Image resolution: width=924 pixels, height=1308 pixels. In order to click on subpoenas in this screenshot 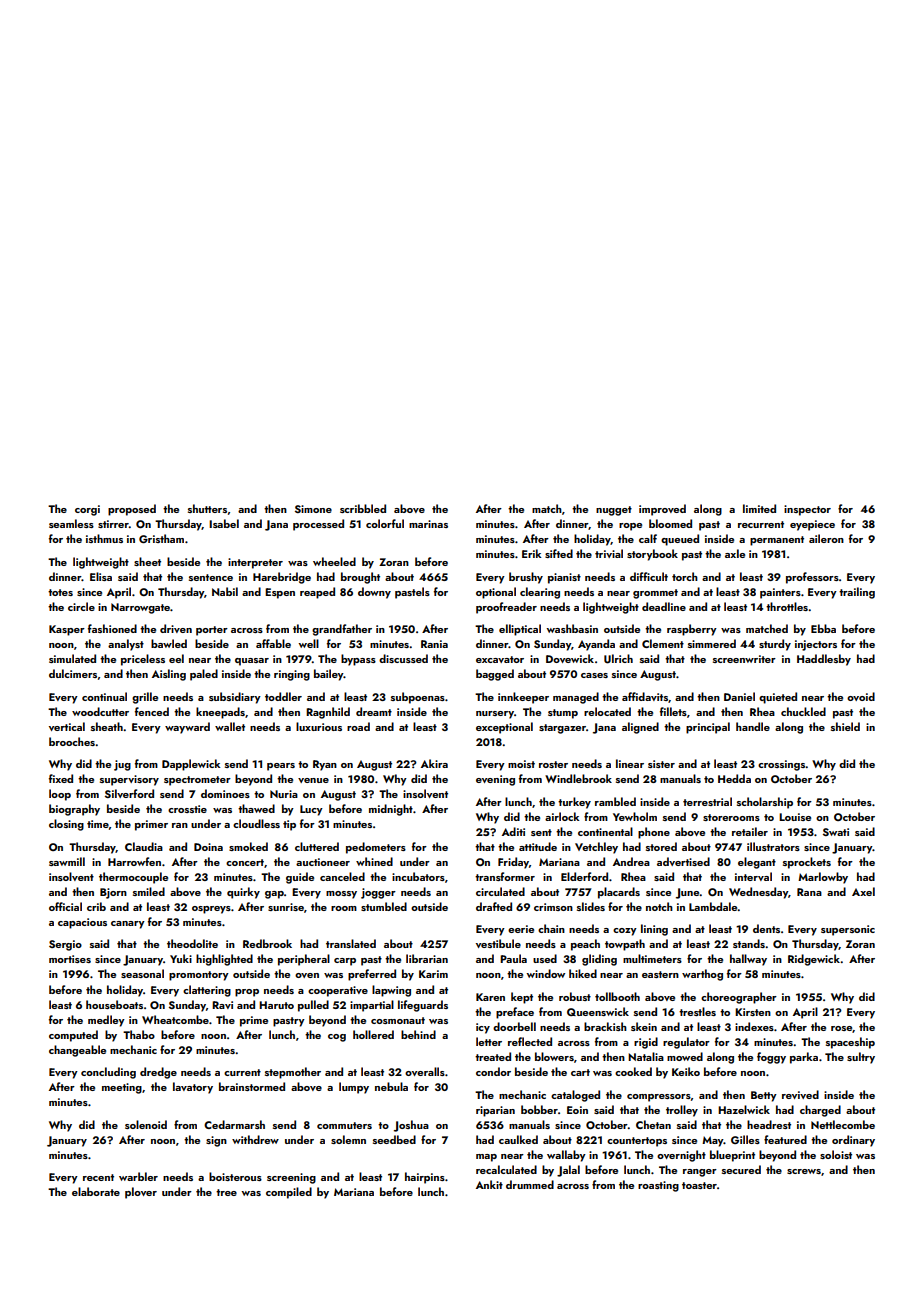, I will do `click(418, 698)`.
